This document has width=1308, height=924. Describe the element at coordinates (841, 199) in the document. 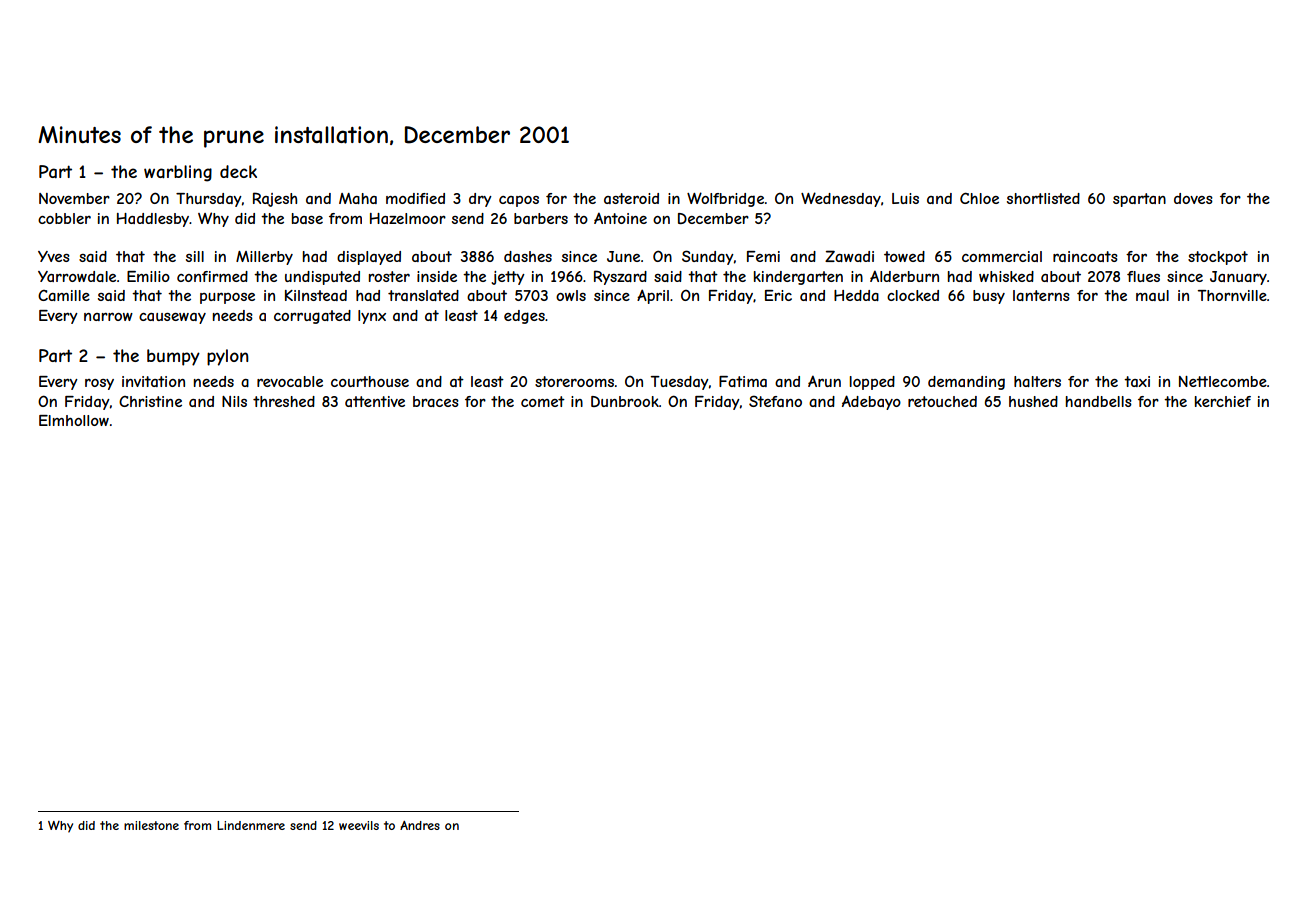

I see `Wednesday` at that location.
